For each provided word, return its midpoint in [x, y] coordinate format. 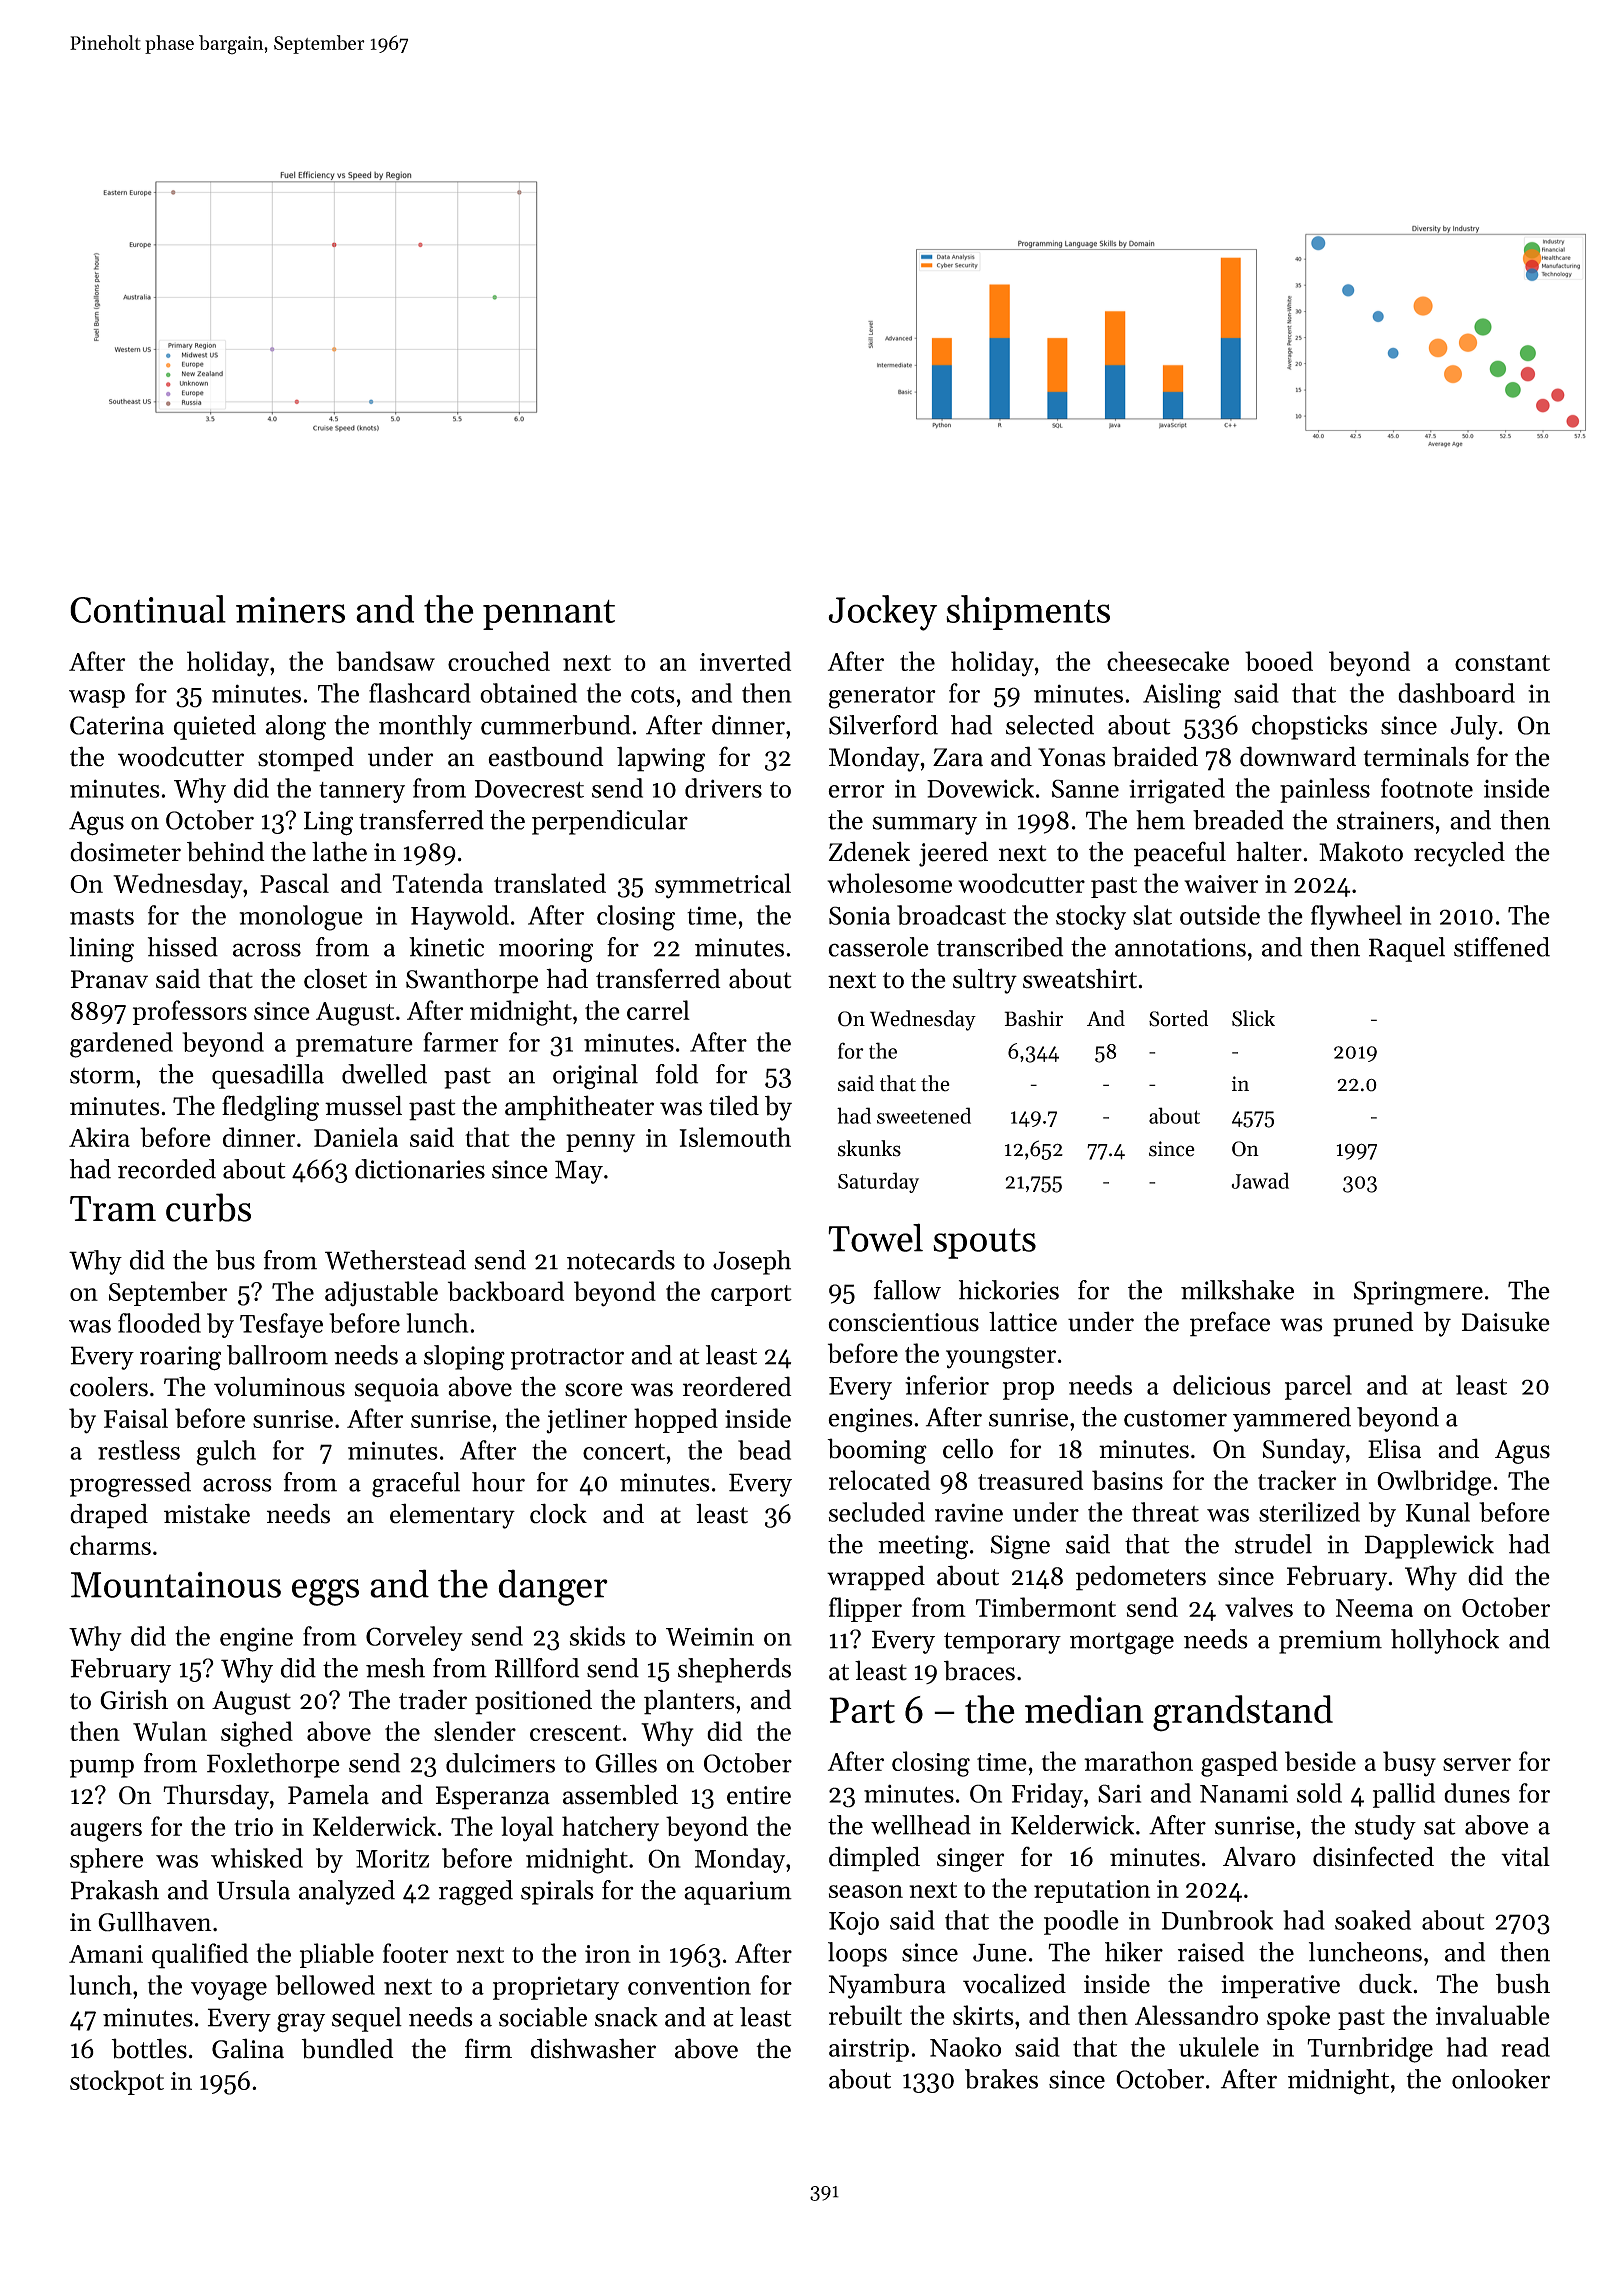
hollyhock [1445, 1641]
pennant [549, 615]
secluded [877, 1512]
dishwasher [593, 2048]
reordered [737, 1386]
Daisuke [1506, 1321]
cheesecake [1168, 661]
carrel [658, 1010]
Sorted [1178, 1018]
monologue [301, 918]
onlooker [1501, 2079]
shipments [1028, 612]
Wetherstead [395, 1260]
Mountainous [176, 1584]
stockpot [117, 2082]
